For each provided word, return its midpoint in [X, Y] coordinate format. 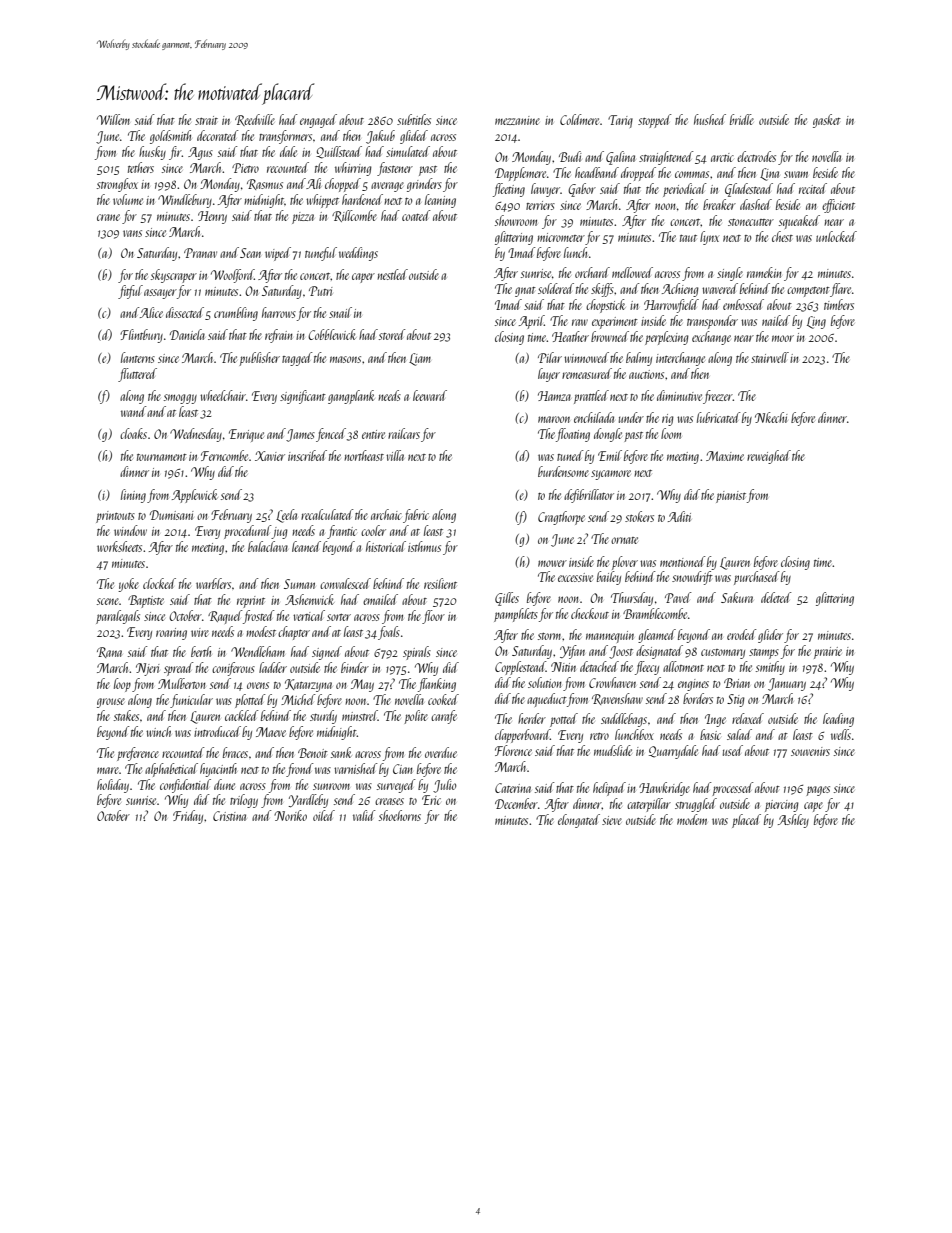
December [516, 803]
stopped [655, 121]
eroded [742, 634]
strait [206, 120]
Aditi [679, 516]
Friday [188, 817]
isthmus [424, 546]
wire [200, 632]
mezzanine [517, 120]
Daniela [187, 334]
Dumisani [171, 515]
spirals [417, 653]
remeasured [587, 373]
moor [783, 338]
